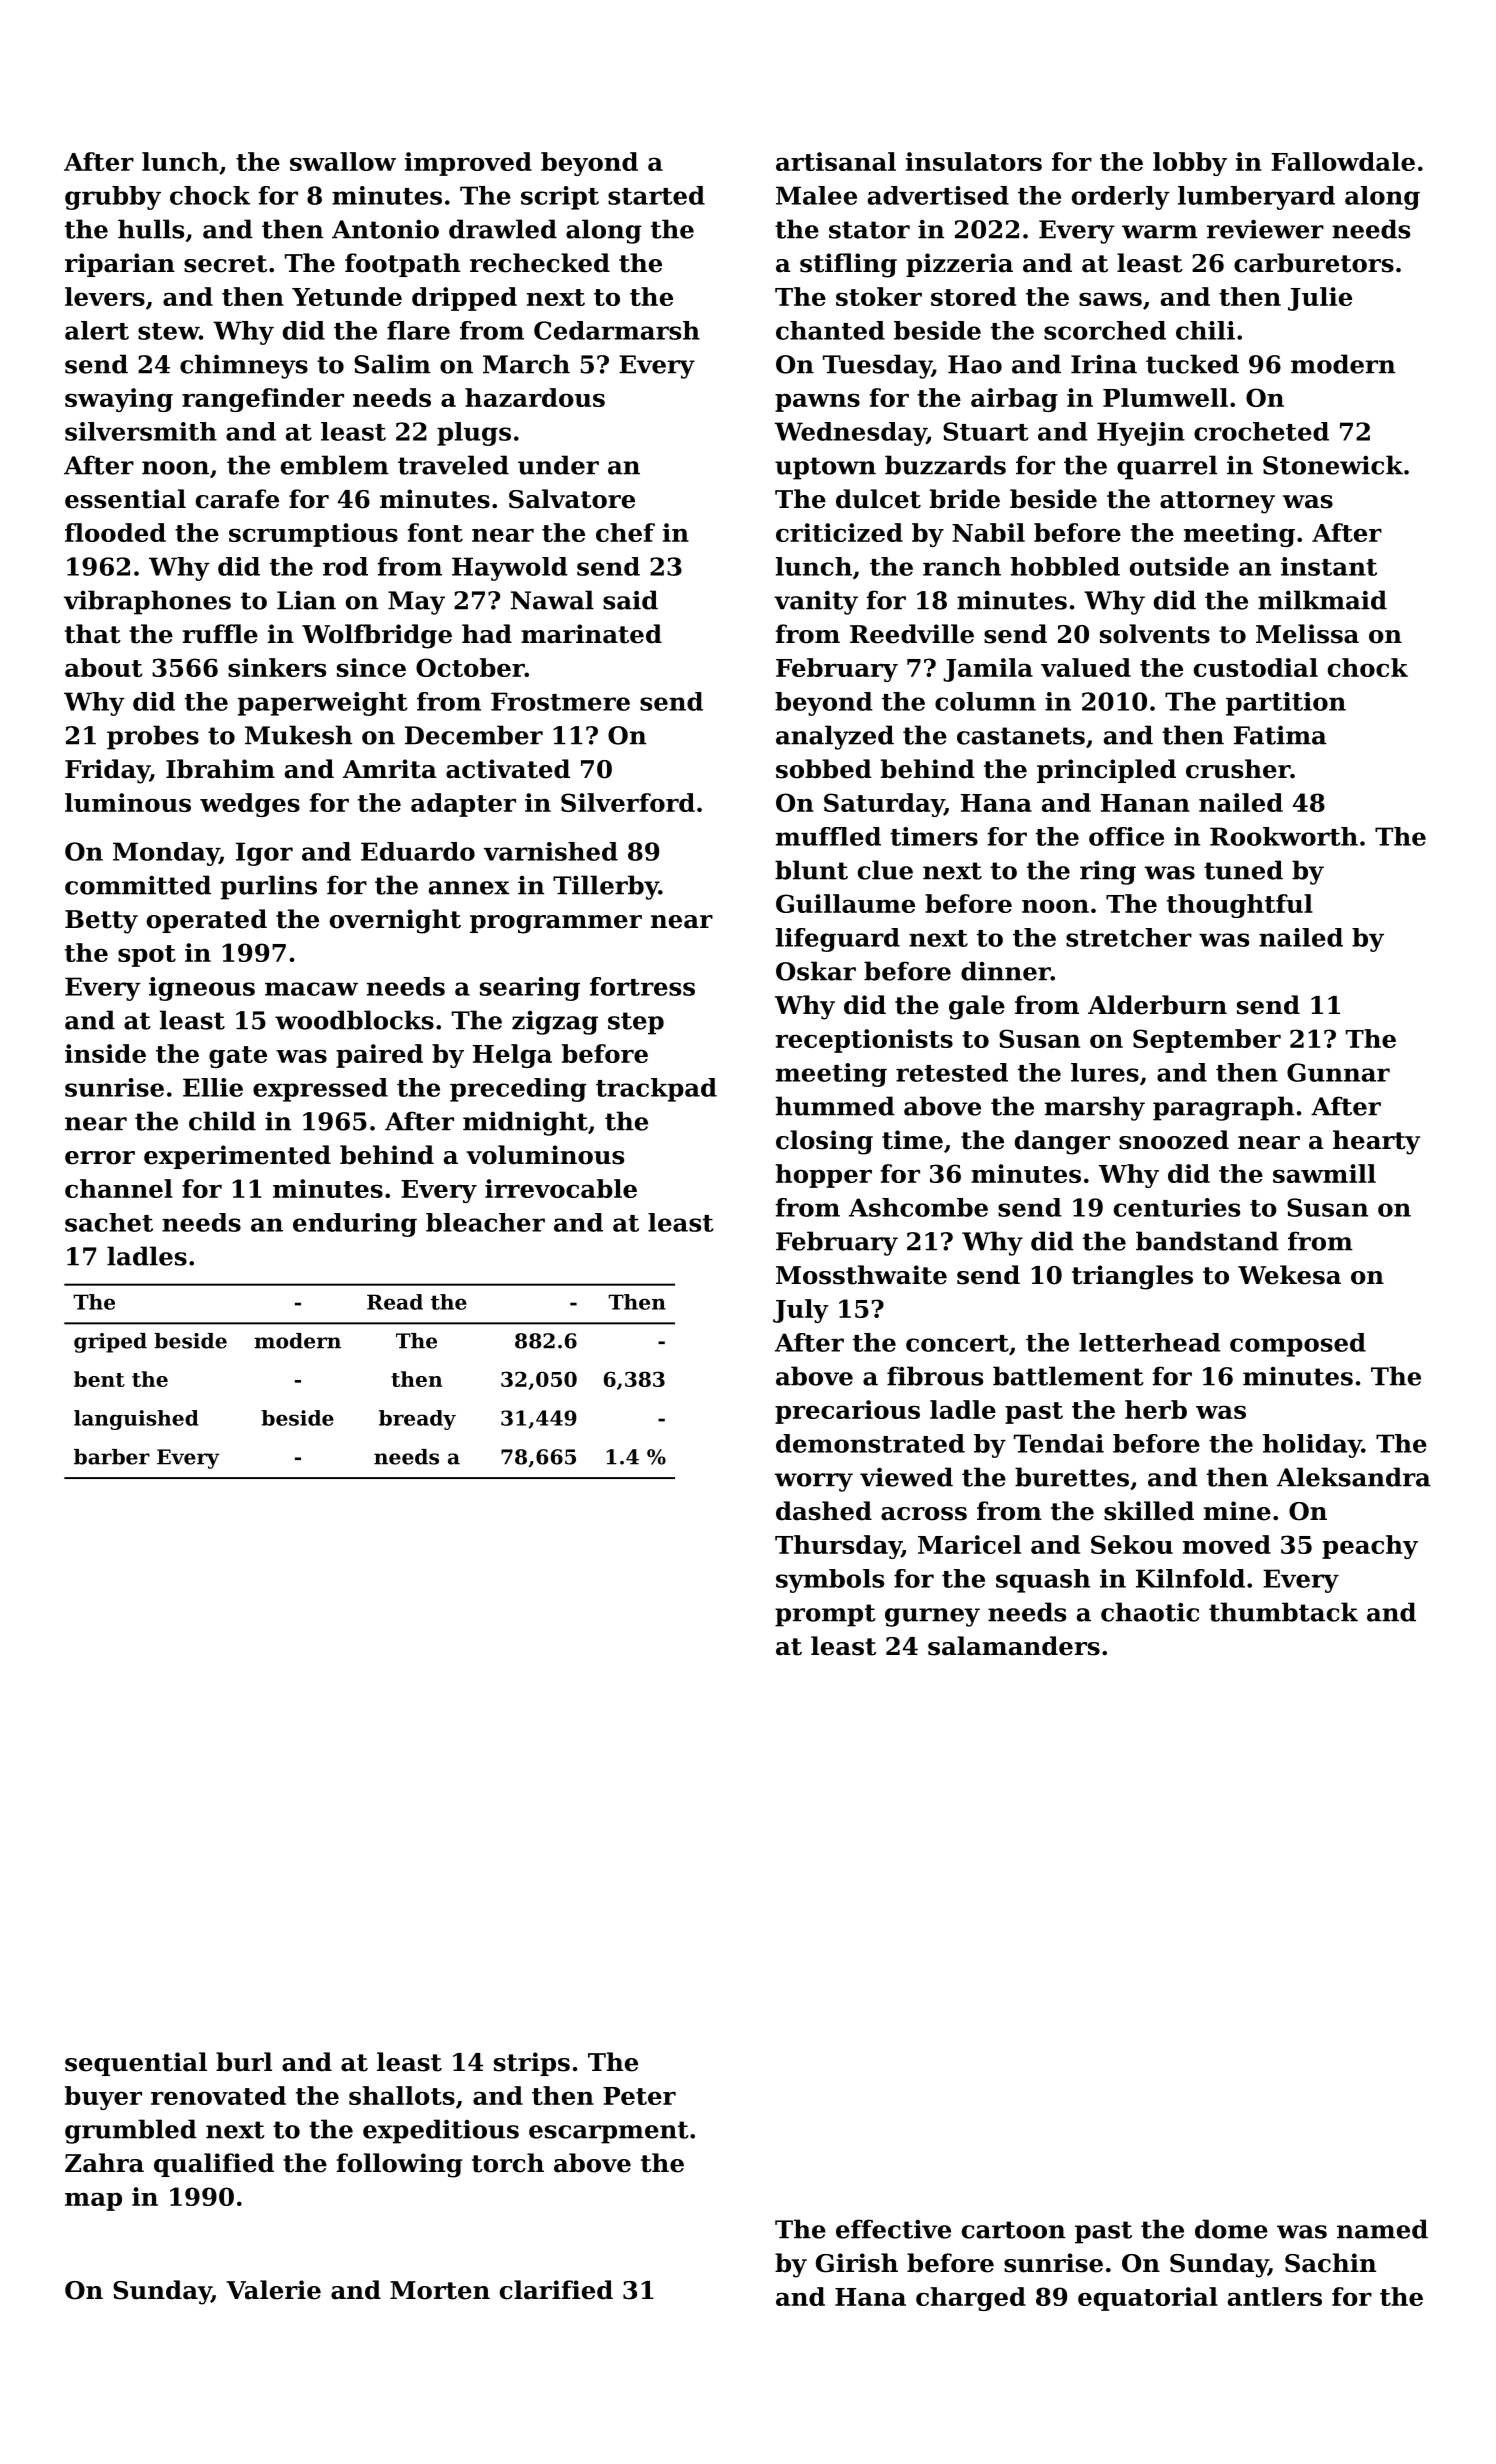 The width and height of the image is (1496, 2464). I want to click on criticized, so click(839, 532).
